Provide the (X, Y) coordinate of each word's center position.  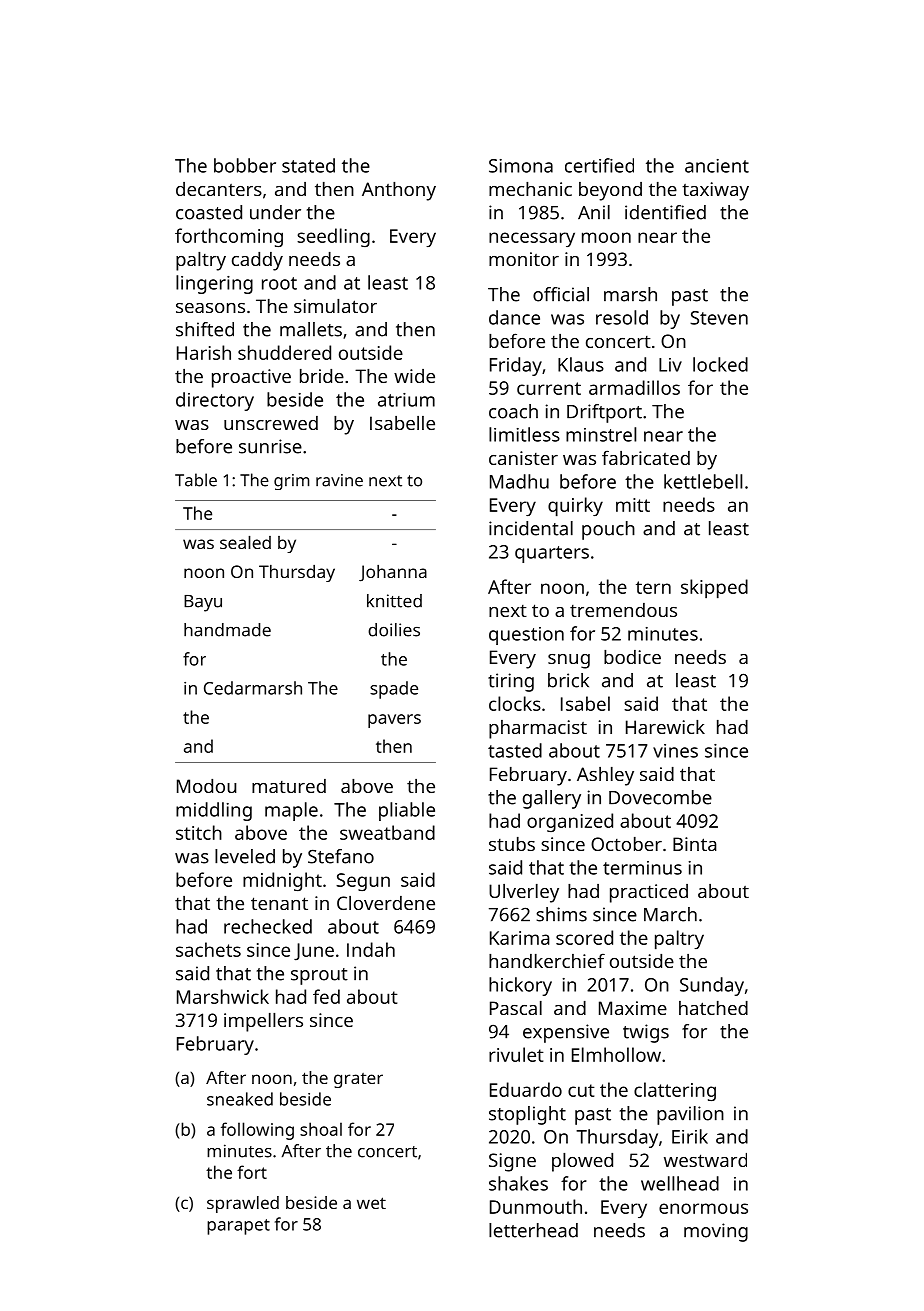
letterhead (533, 1230)
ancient (717, 166)
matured (289, 786)
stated (308, 165)
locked (720, 364)
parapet (238, 1227)
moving (716, 1232)
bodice (632, 657)
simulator (335, 306)
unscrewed (271, 423)
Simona (521, 166)
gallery (552, 799)
